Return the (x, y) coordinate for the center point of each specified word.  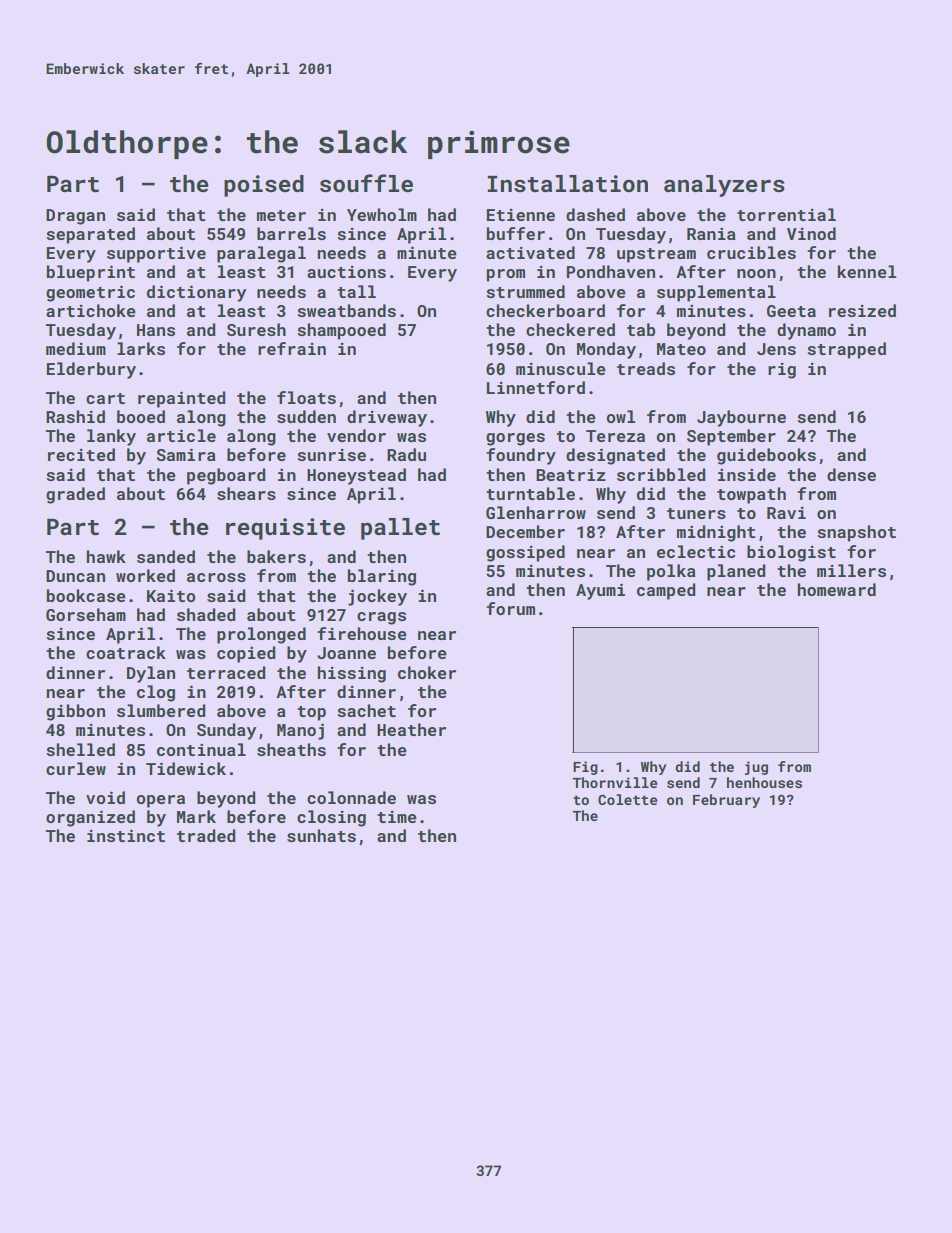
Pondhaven (611, 271)
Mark (196, 816)
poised (264, 186)
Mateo (681, 349)
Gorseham (86, 614)
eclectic (696, 551)
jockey (377, 597)
